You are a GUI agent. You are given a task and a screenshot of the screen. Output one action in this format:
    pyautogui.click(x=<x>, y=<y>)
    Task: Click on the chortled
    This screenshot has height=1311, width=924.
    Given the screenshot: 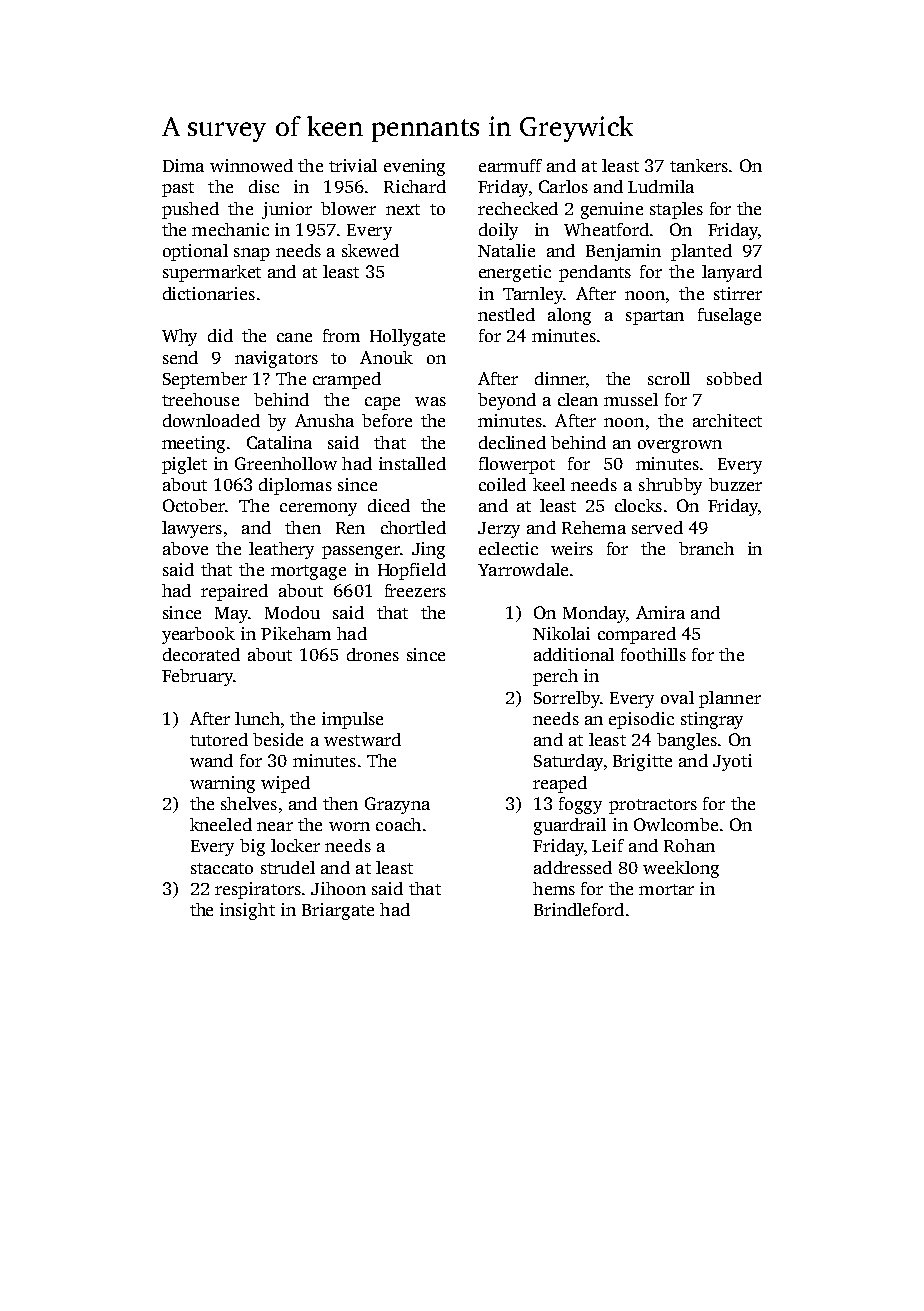 What is the action you would take?
    pyautogui.click(x=413, y=527)
